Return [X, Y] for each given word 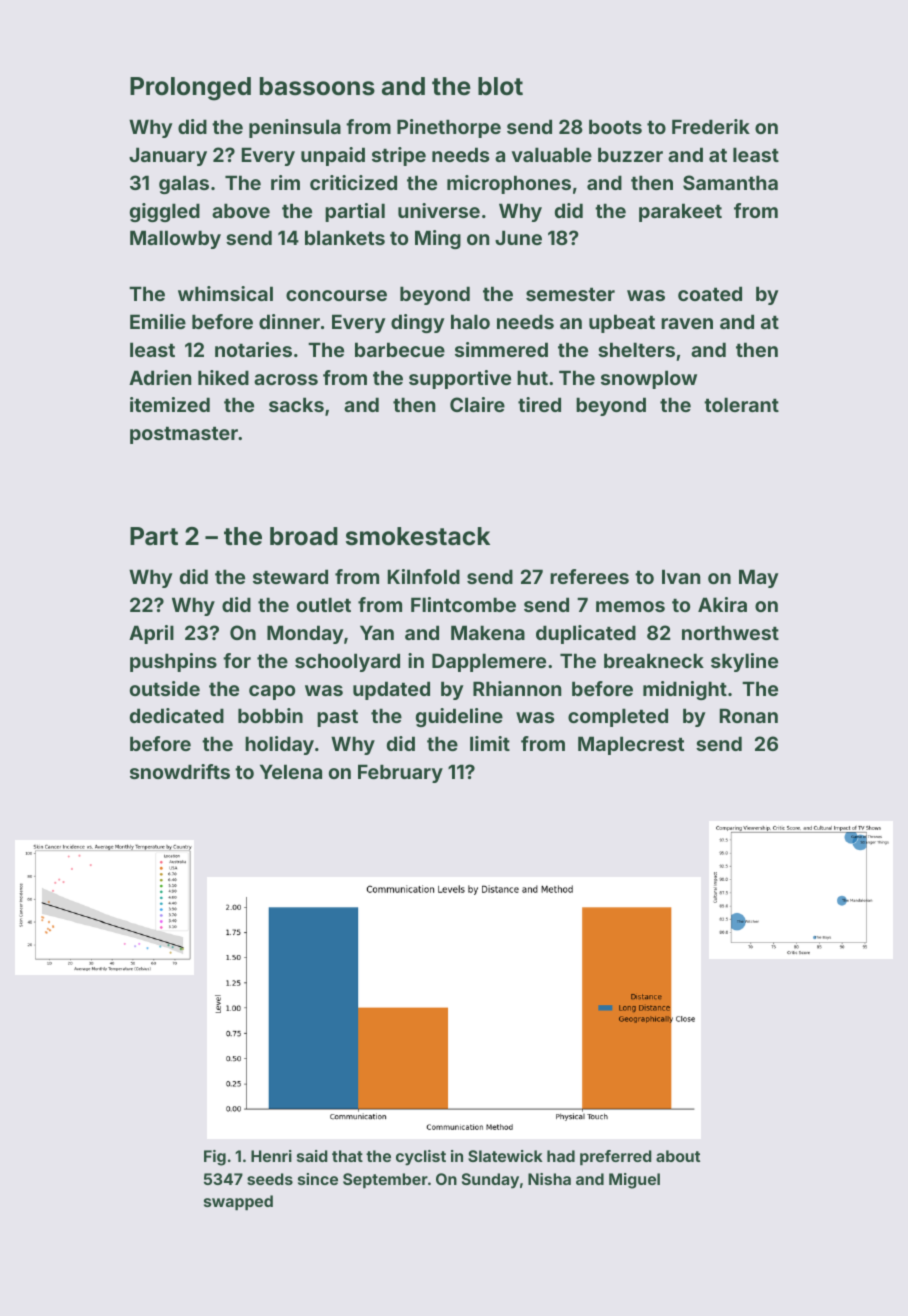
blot [500, 86]
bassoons [317, 86]
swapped [238, 1202]
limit [490, 743]
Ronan [749, 715]
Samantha [730, 182]
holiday [279, 745]
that [347, 1156]
